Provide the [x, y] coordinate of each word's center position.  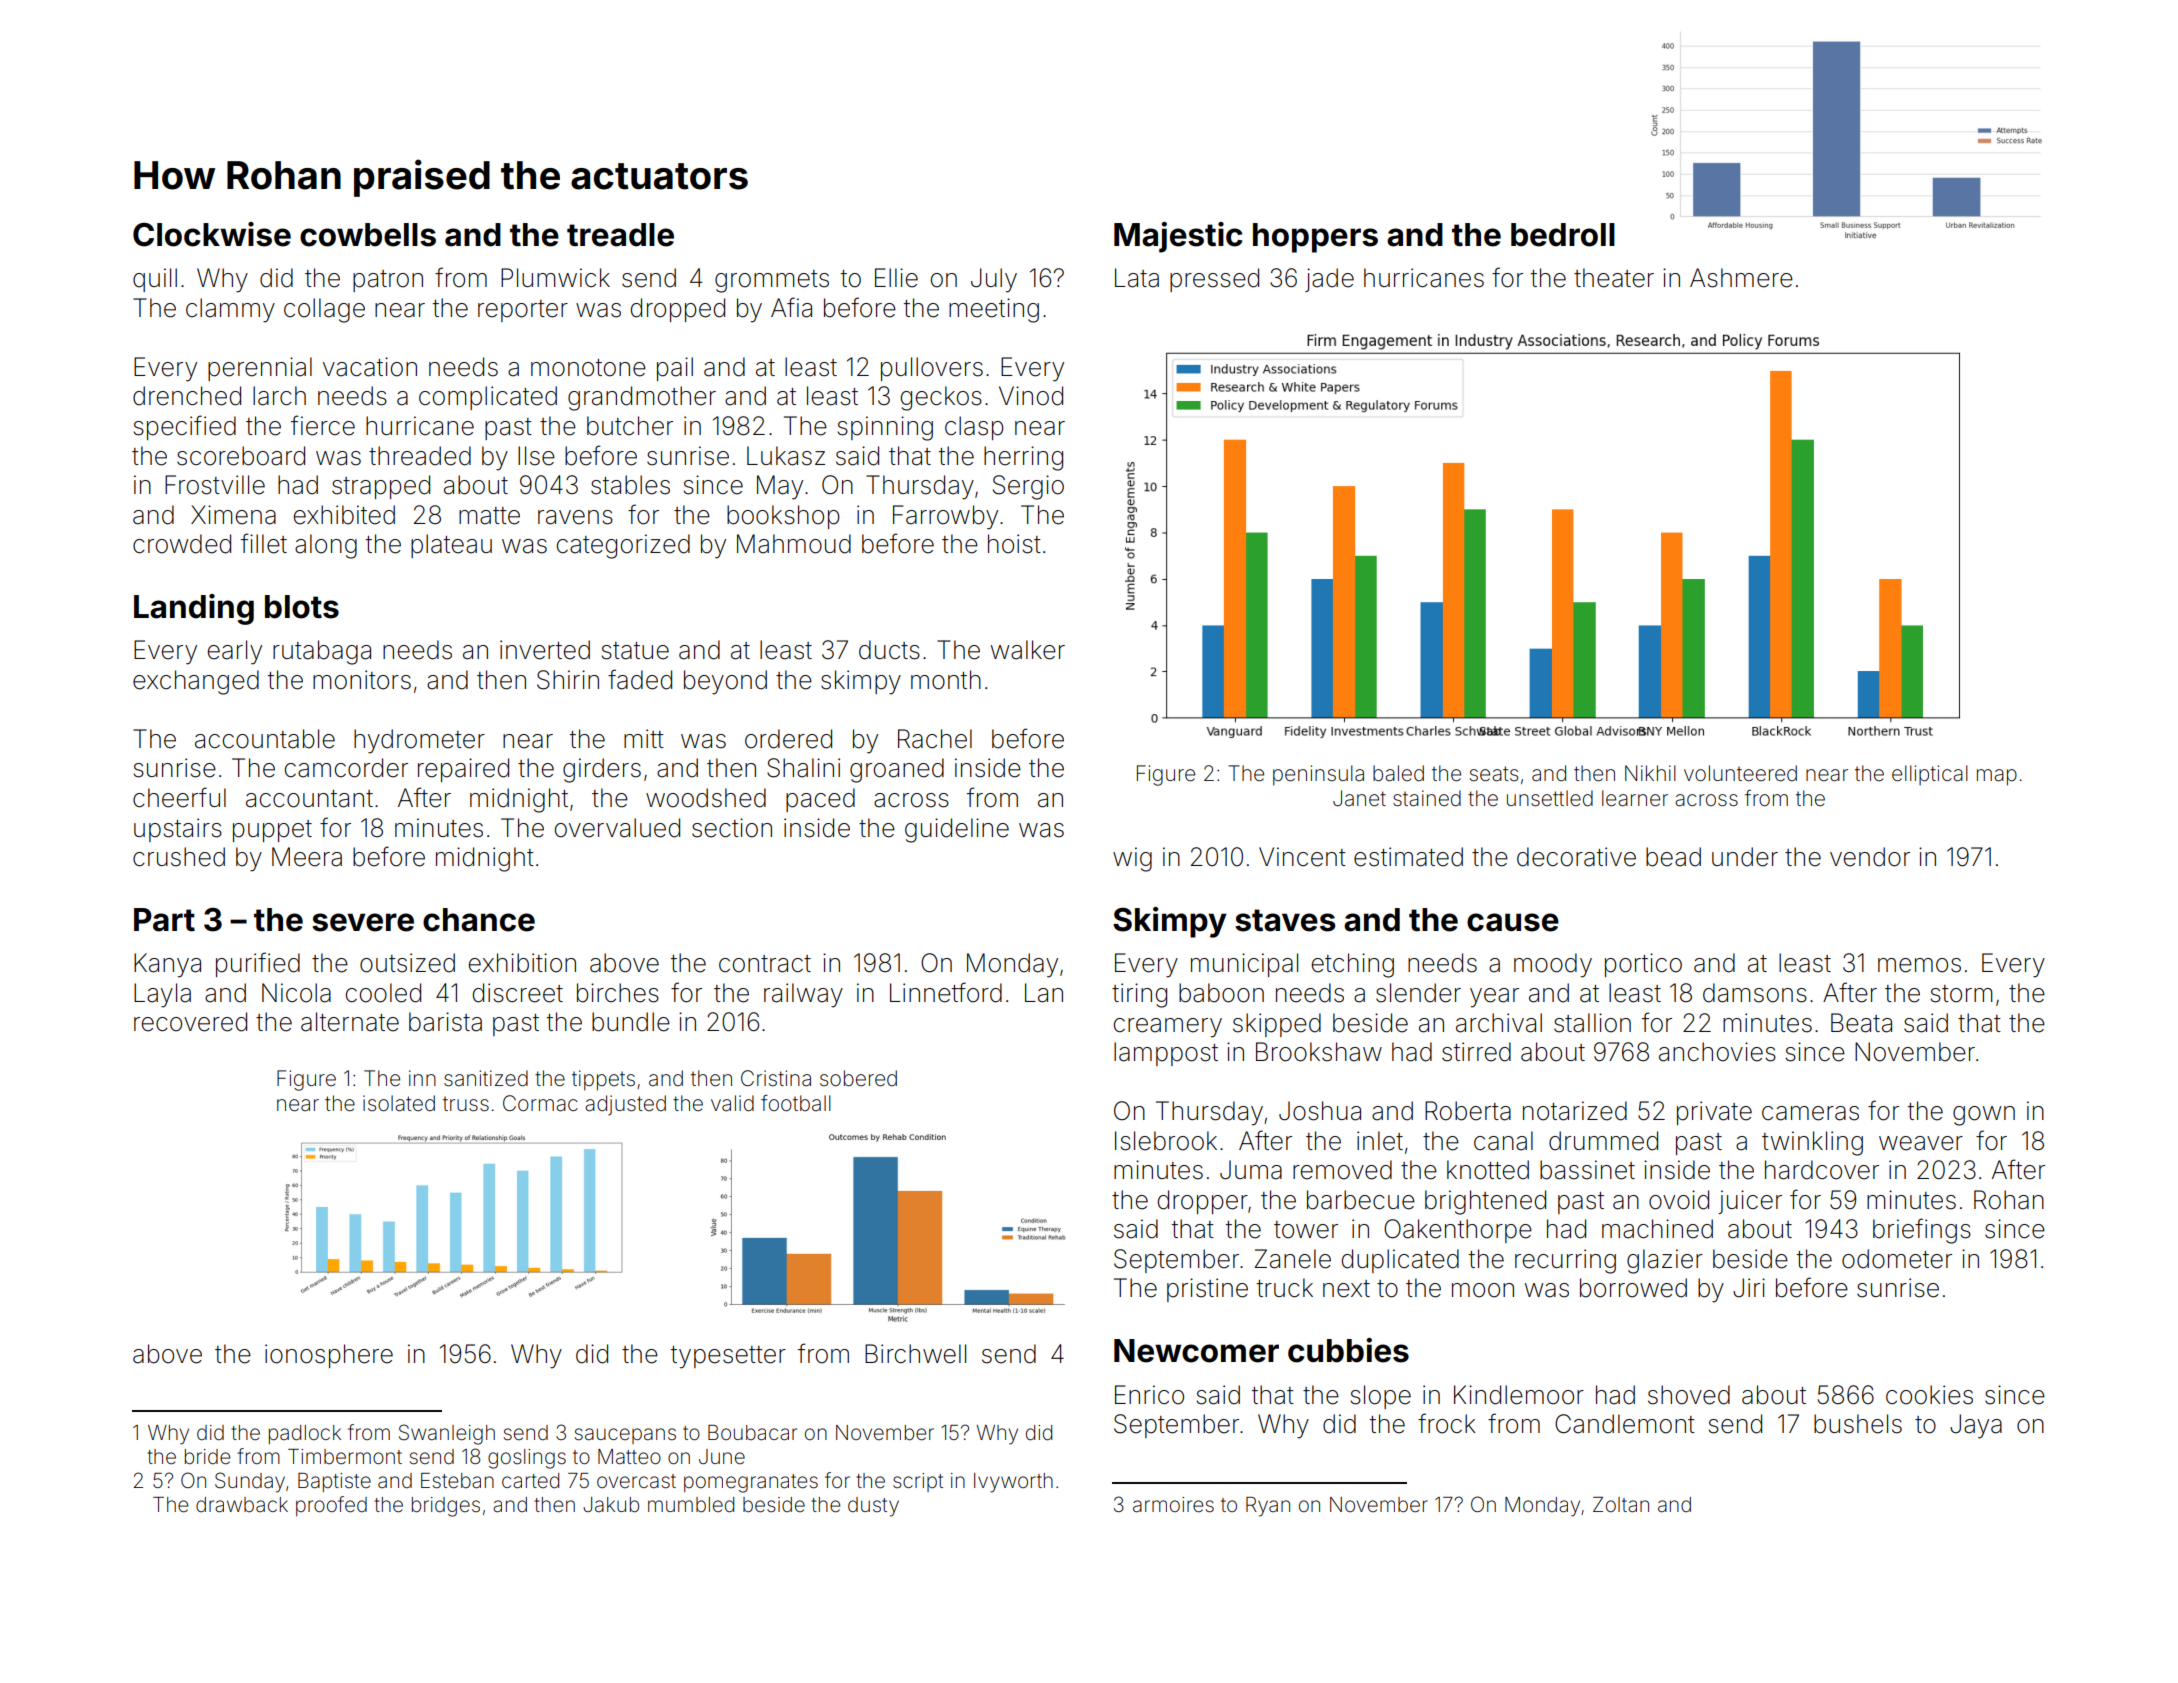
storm [1961, 994]
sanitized [486, 1078]
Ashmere [1741, 278]
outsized [407, 963]
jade [1329, 280]
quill [155, 280]
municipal [1244, 965]
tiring [1139, 995]
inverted [545, 650]
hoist [1014, 544]
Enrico [1149, 1395]
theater [1614, 278]
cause [1513, 922]
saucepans [625, 1436]
